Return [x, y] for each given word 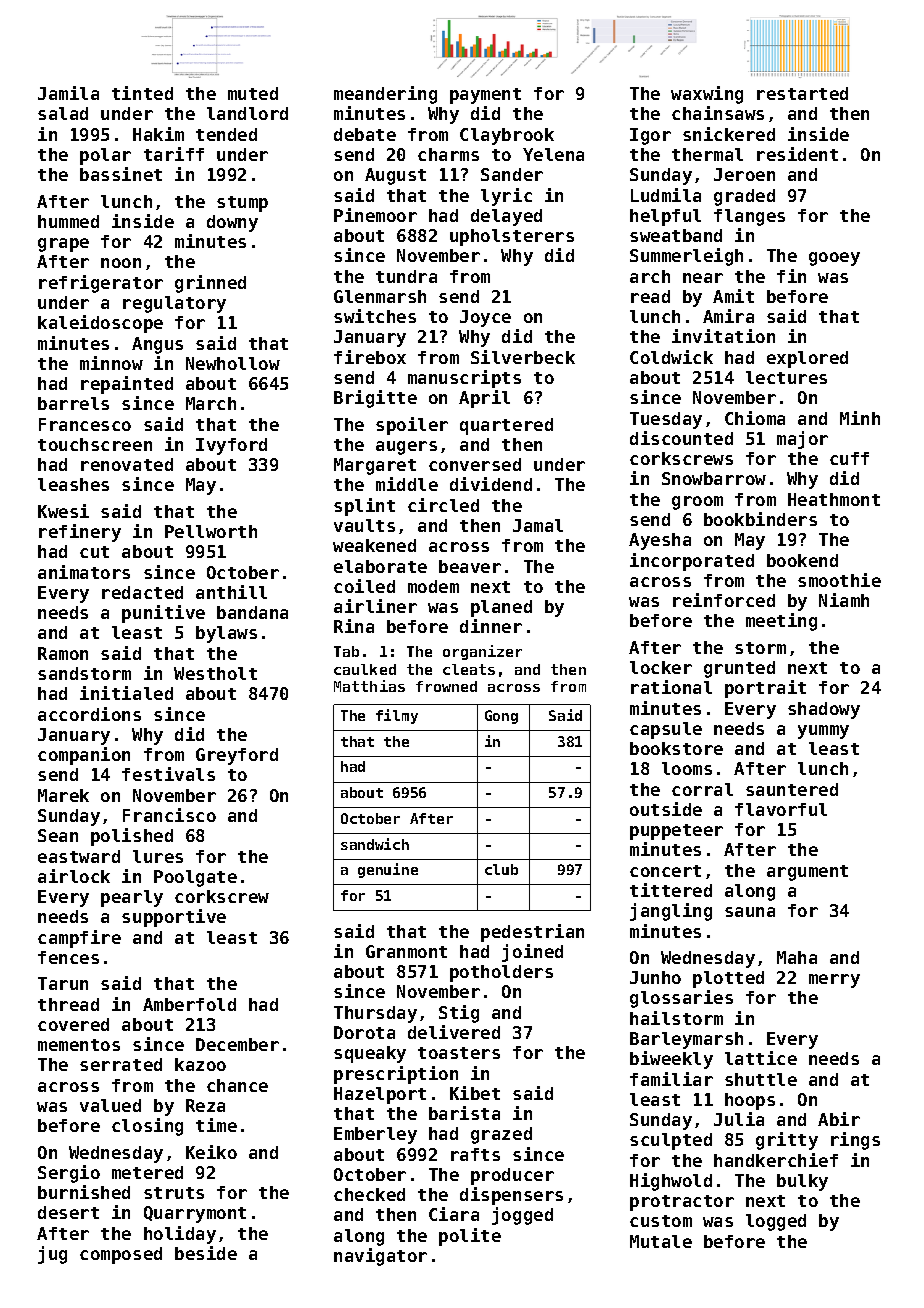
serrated [121, 1064]
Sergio [69, 1174]
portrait [765, 689]
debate [365, 134]
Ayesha [660, 541]
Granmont [406, 951]
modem [433, 586]
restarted [802, 93]
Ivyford [231, 446]
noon [121, 263]
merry [834, 981]
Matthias [369, 686]
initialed [126, 693]
